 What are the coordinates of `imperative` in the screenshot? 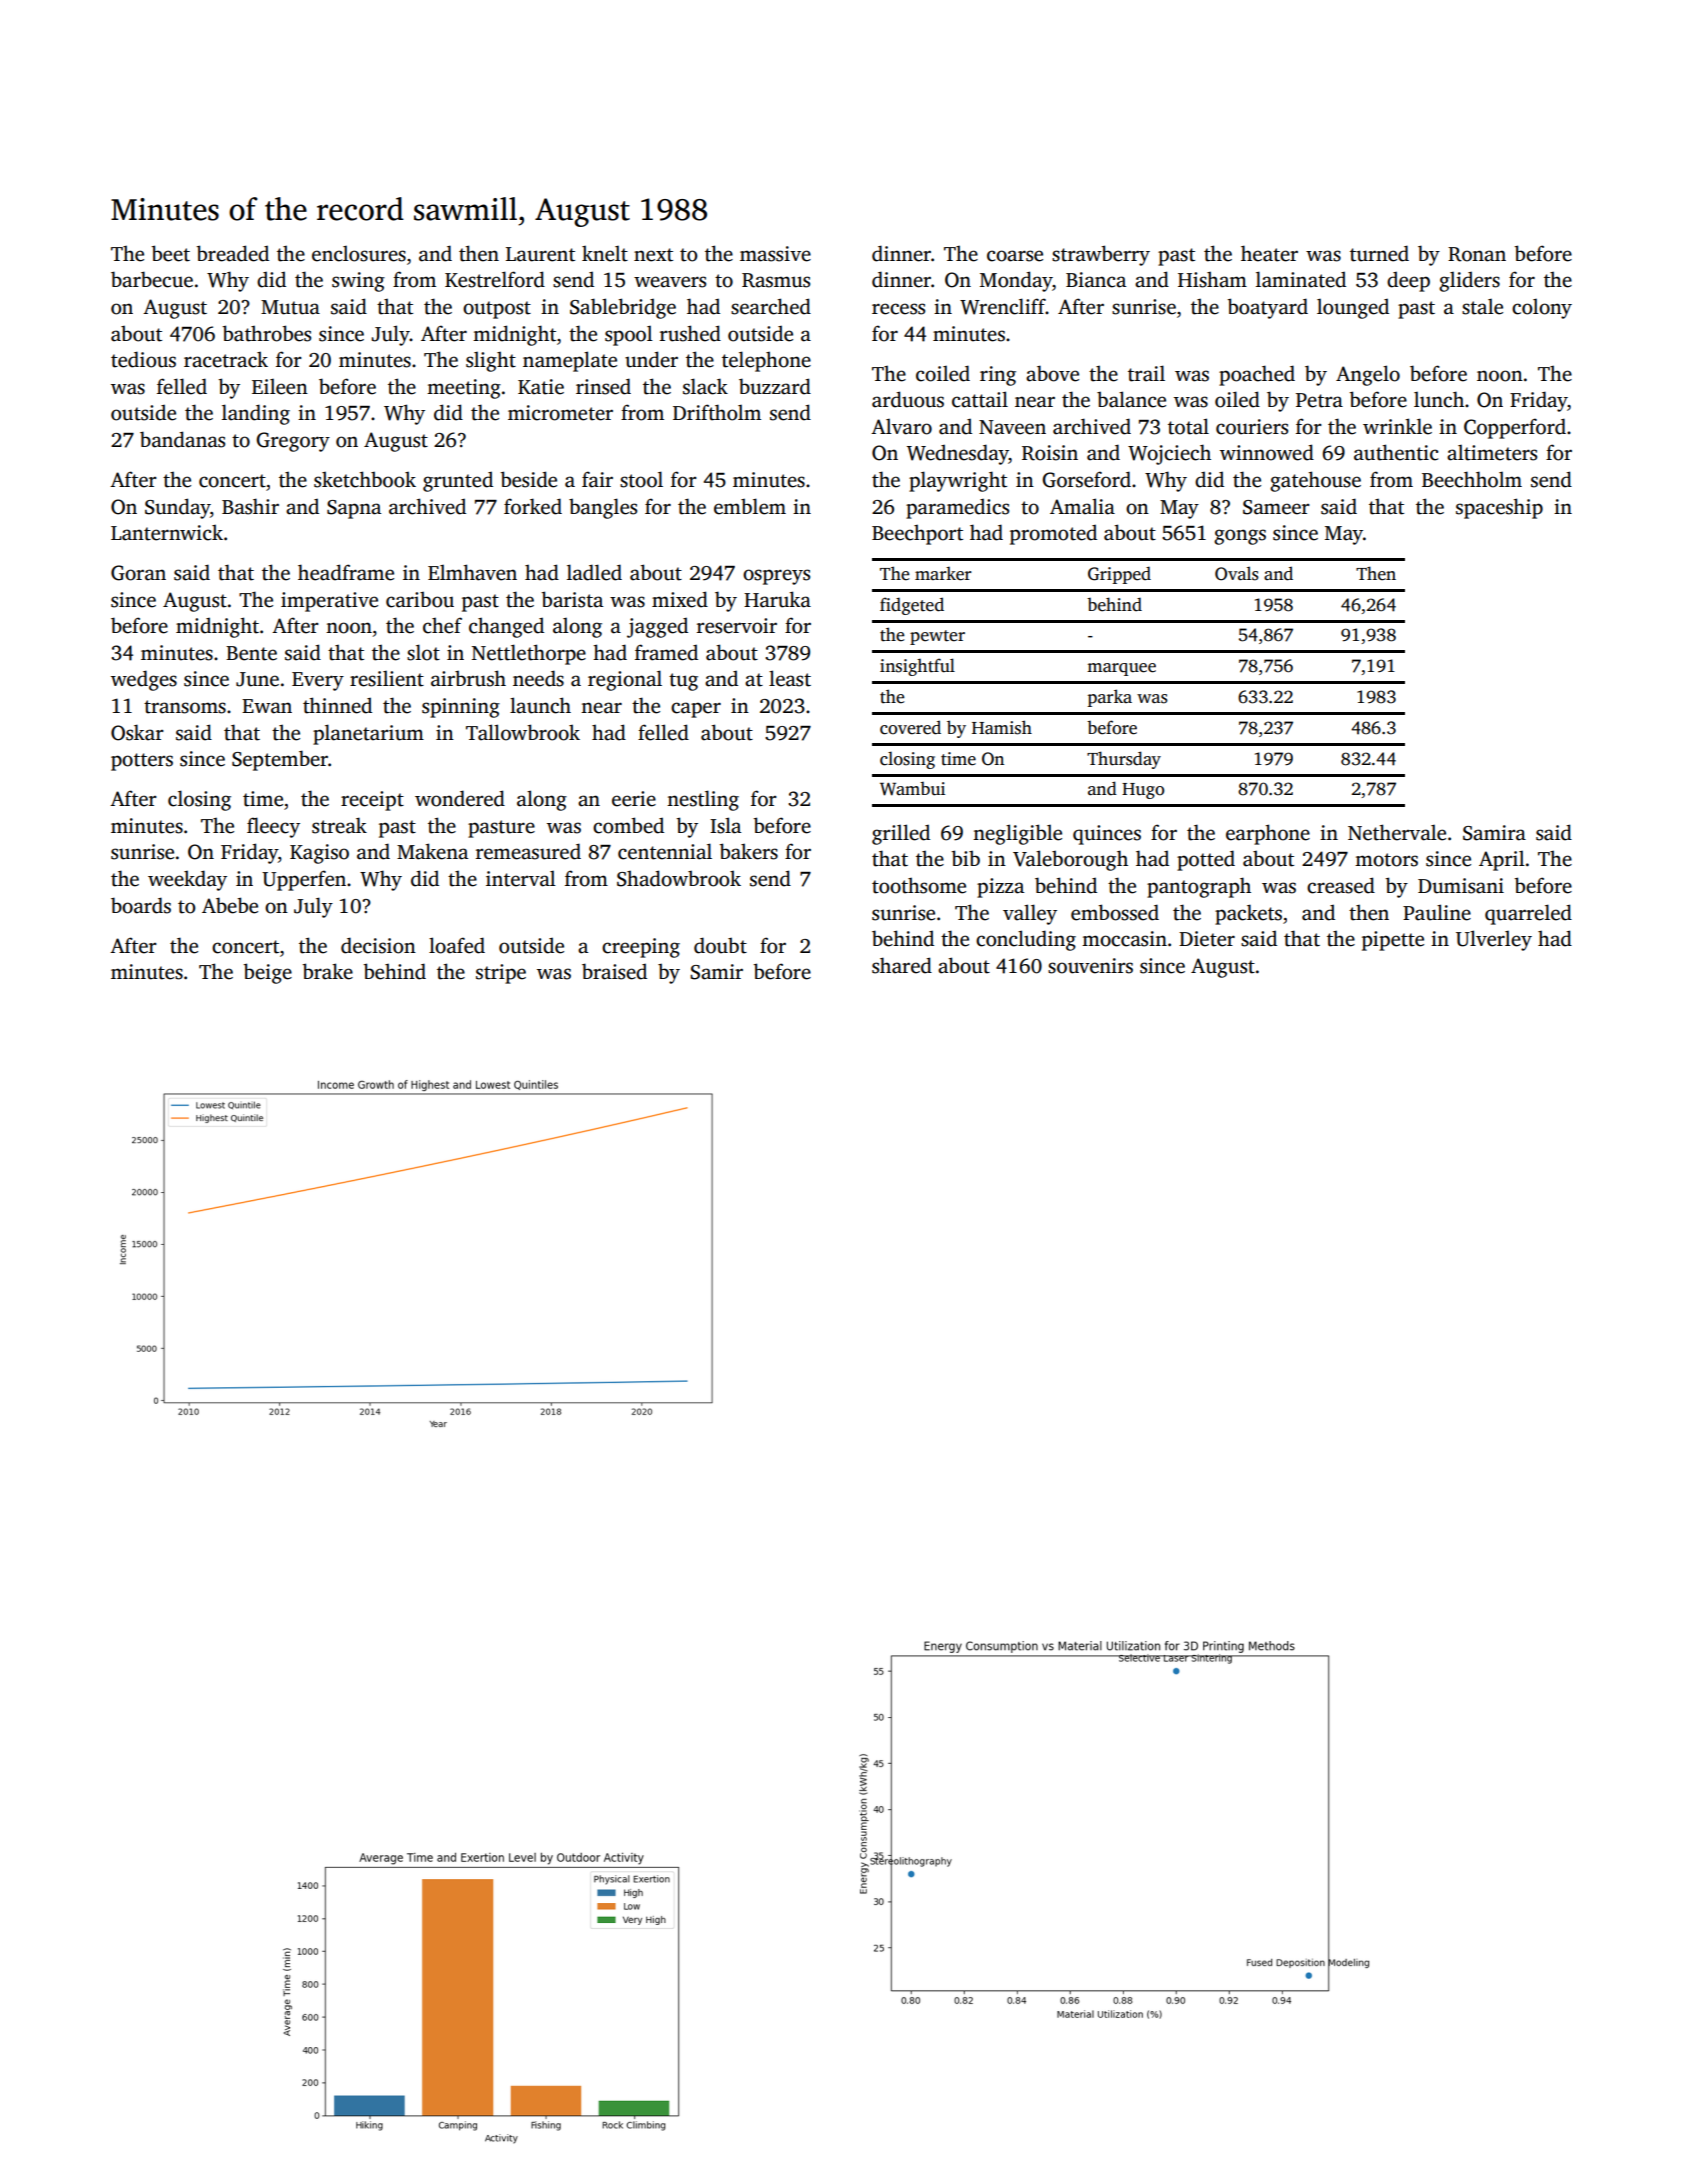 It's located at (329, 602).
